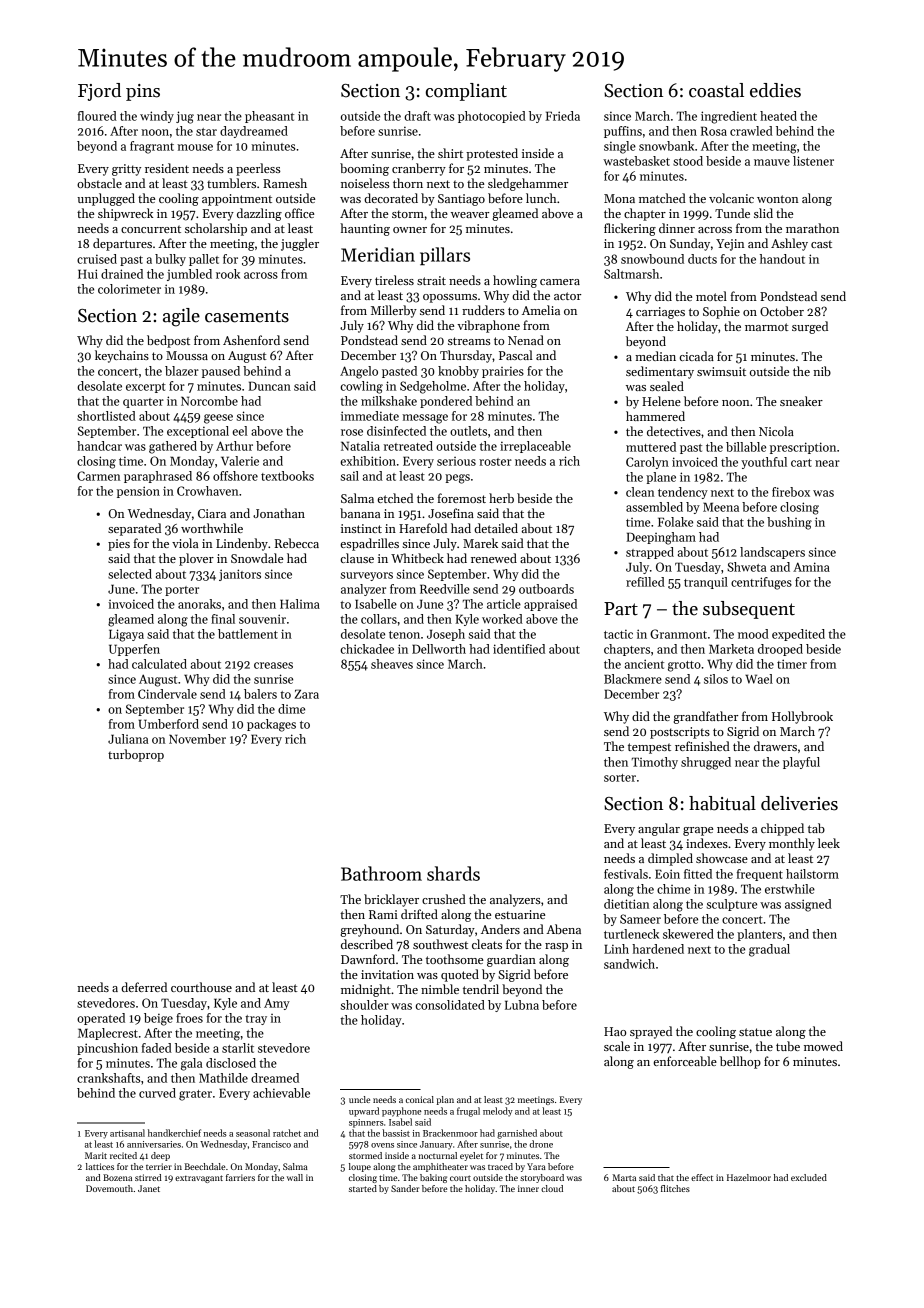  Describe the element at coordinates (136, 755) in the screenshot. I see `turboprop` at that location.
